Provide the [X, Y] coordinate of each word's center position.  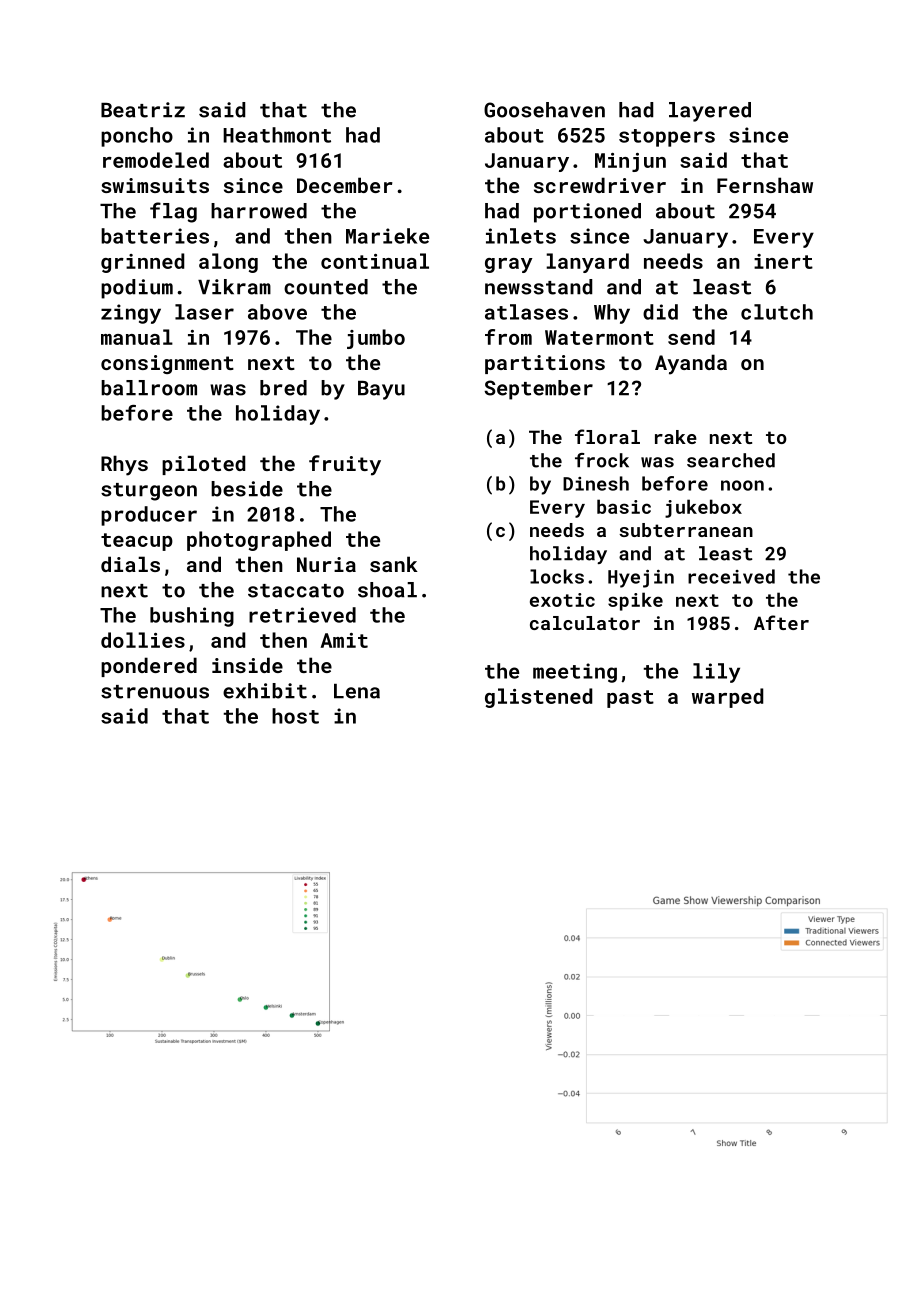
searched [731, 460]
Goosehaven [544, 110]
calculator [585, 623]
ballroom [149, 388]
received [731, 576]
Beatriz [143, 110]
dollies [143, 640]
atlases [526, 312]
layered [710, 112]
